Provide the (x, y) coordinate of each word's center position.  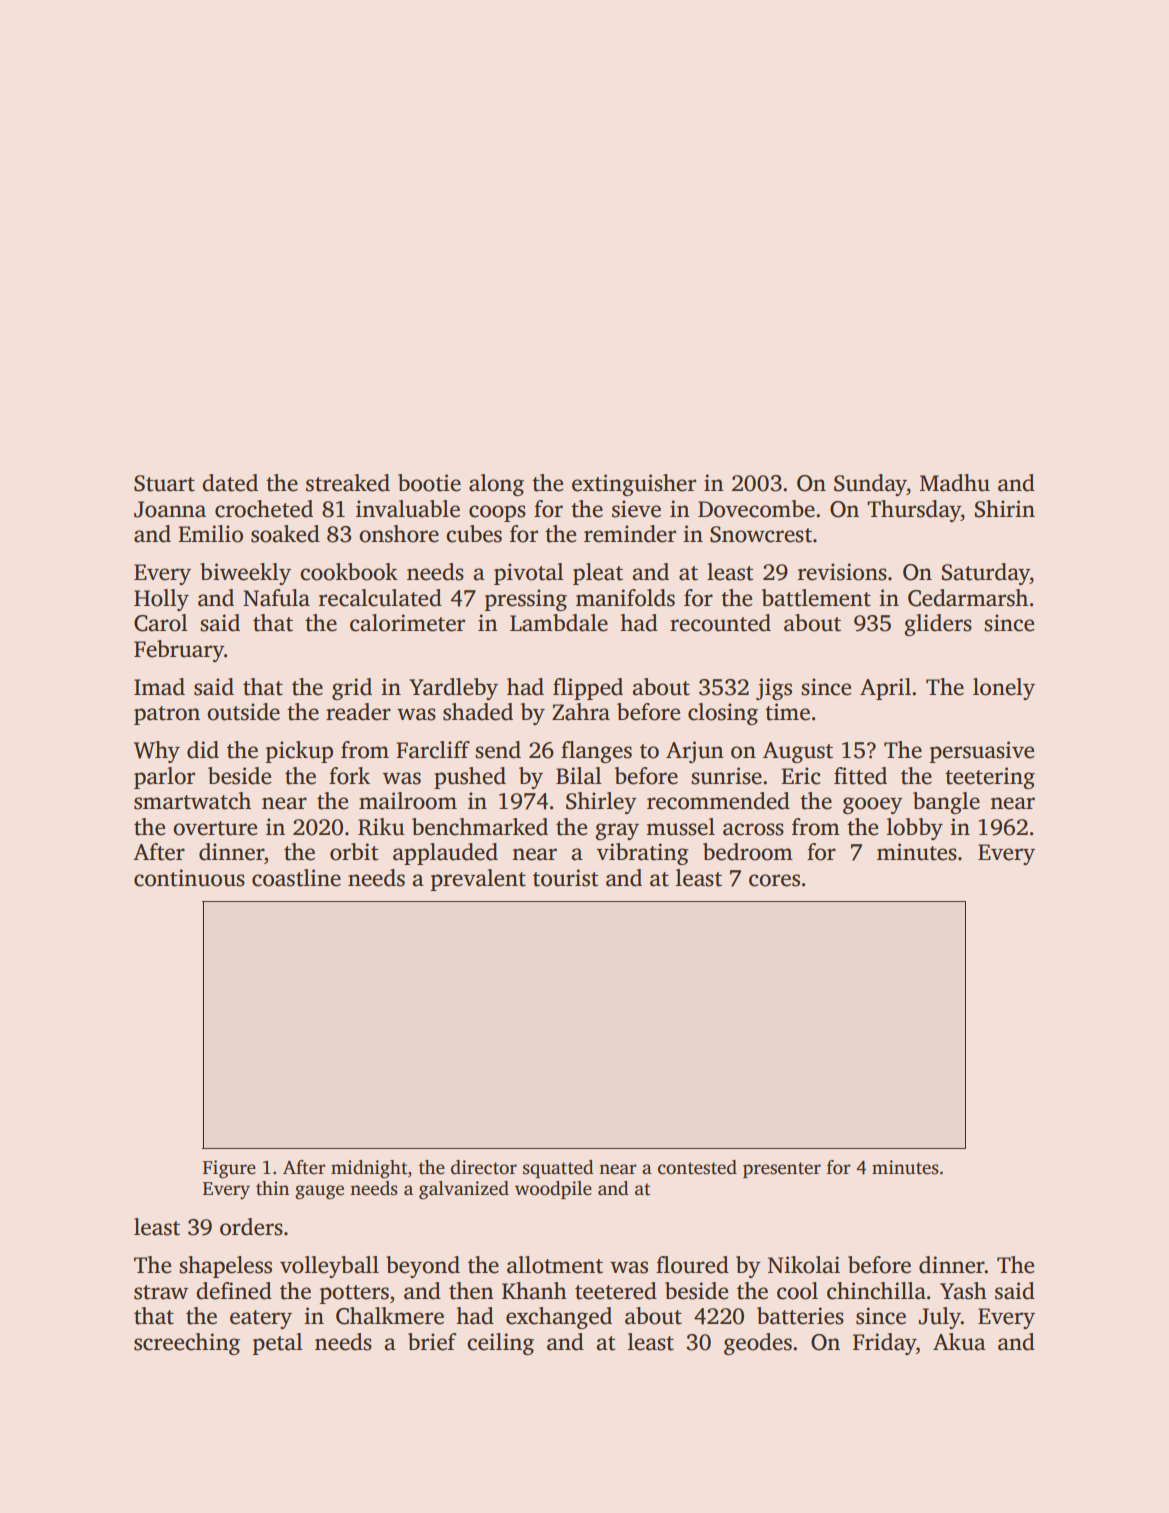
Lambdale (559, 623)
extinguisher (634, 485)
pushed (470, 778)
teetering (990, 778)
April (885, 689)
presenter (782, 1170)
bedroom (748, 852)
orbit (354, 852)
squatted (558, 1169)
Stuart (164, 483)
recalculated (380, 598)
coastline (296, 878)
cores (774, 880)
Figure (229, 1169)
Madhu (955, 483)
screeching (187, 1344)
